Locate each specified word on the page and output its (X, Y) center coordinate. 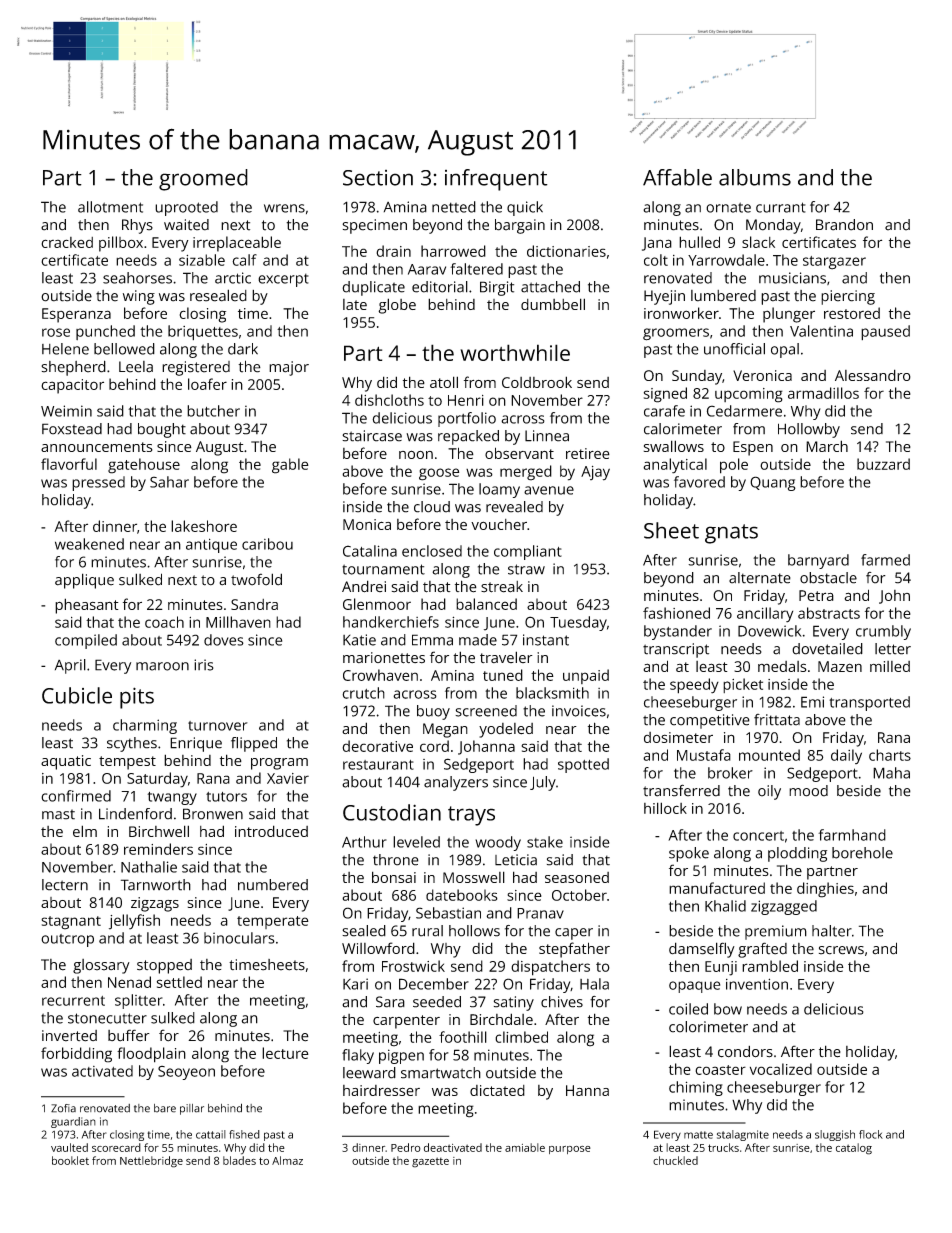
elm (85, 831)
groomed (203, 180)
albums (755, 177)
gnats (731, 534)
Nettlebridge (151, 1162)
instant (546, 640)
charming (145, 726)
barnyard (818, 561)
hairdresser (381, 1090)
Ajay (595, 473)
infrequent (496, 180)
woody (498, 843)
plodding (797, 854)
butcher (213, 411)
